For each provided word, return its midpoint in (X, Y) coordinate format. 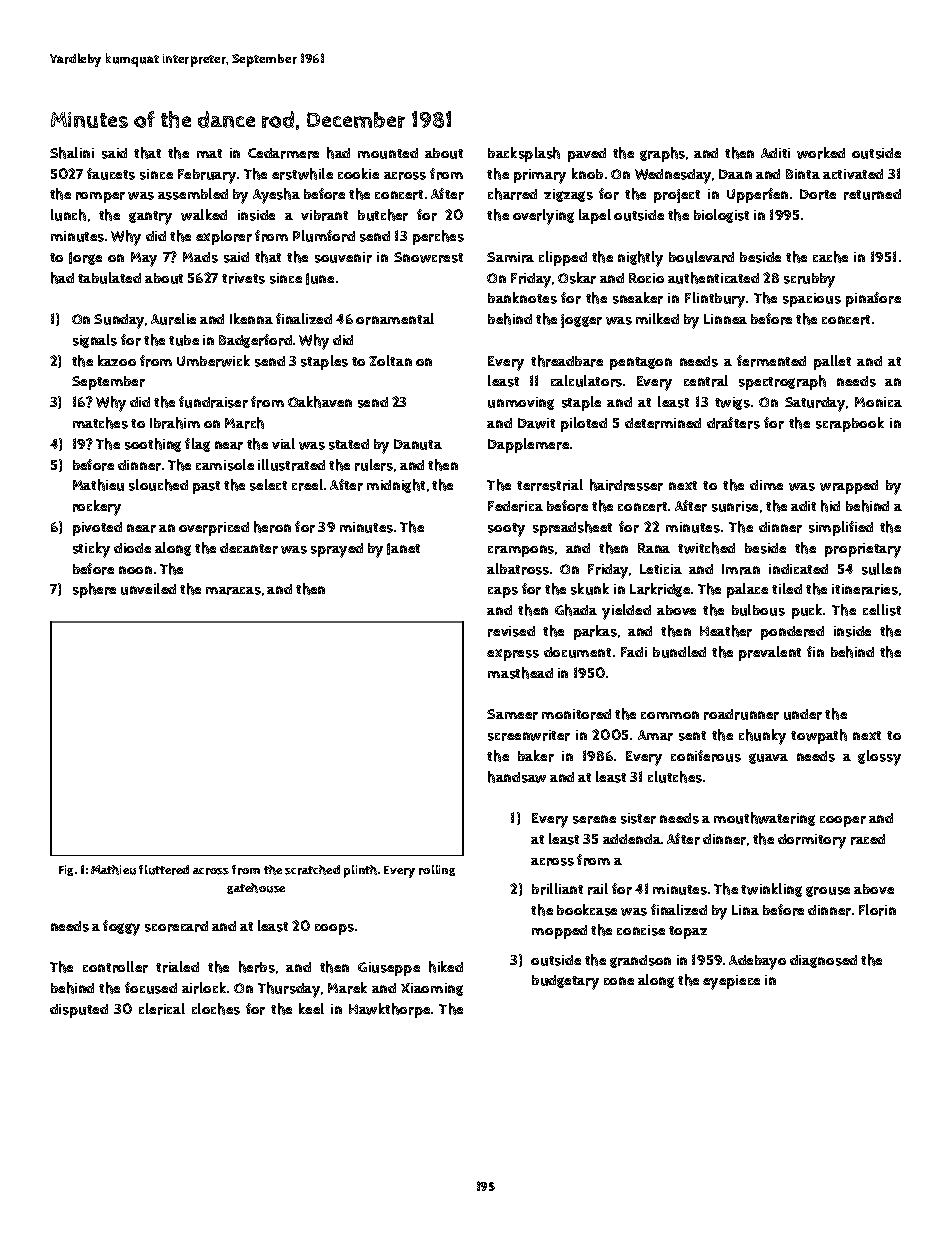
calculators (586, 381)
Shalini (72, 153)
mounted (388, 153)
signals (95, 341)
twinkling (771, 890)
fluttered (164, 870)
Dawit (536, 423)
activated (853, 174)
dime (766, 485)
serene (594, 819)
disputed (79, 1011)
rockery (97, 508)
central (706, 381)
